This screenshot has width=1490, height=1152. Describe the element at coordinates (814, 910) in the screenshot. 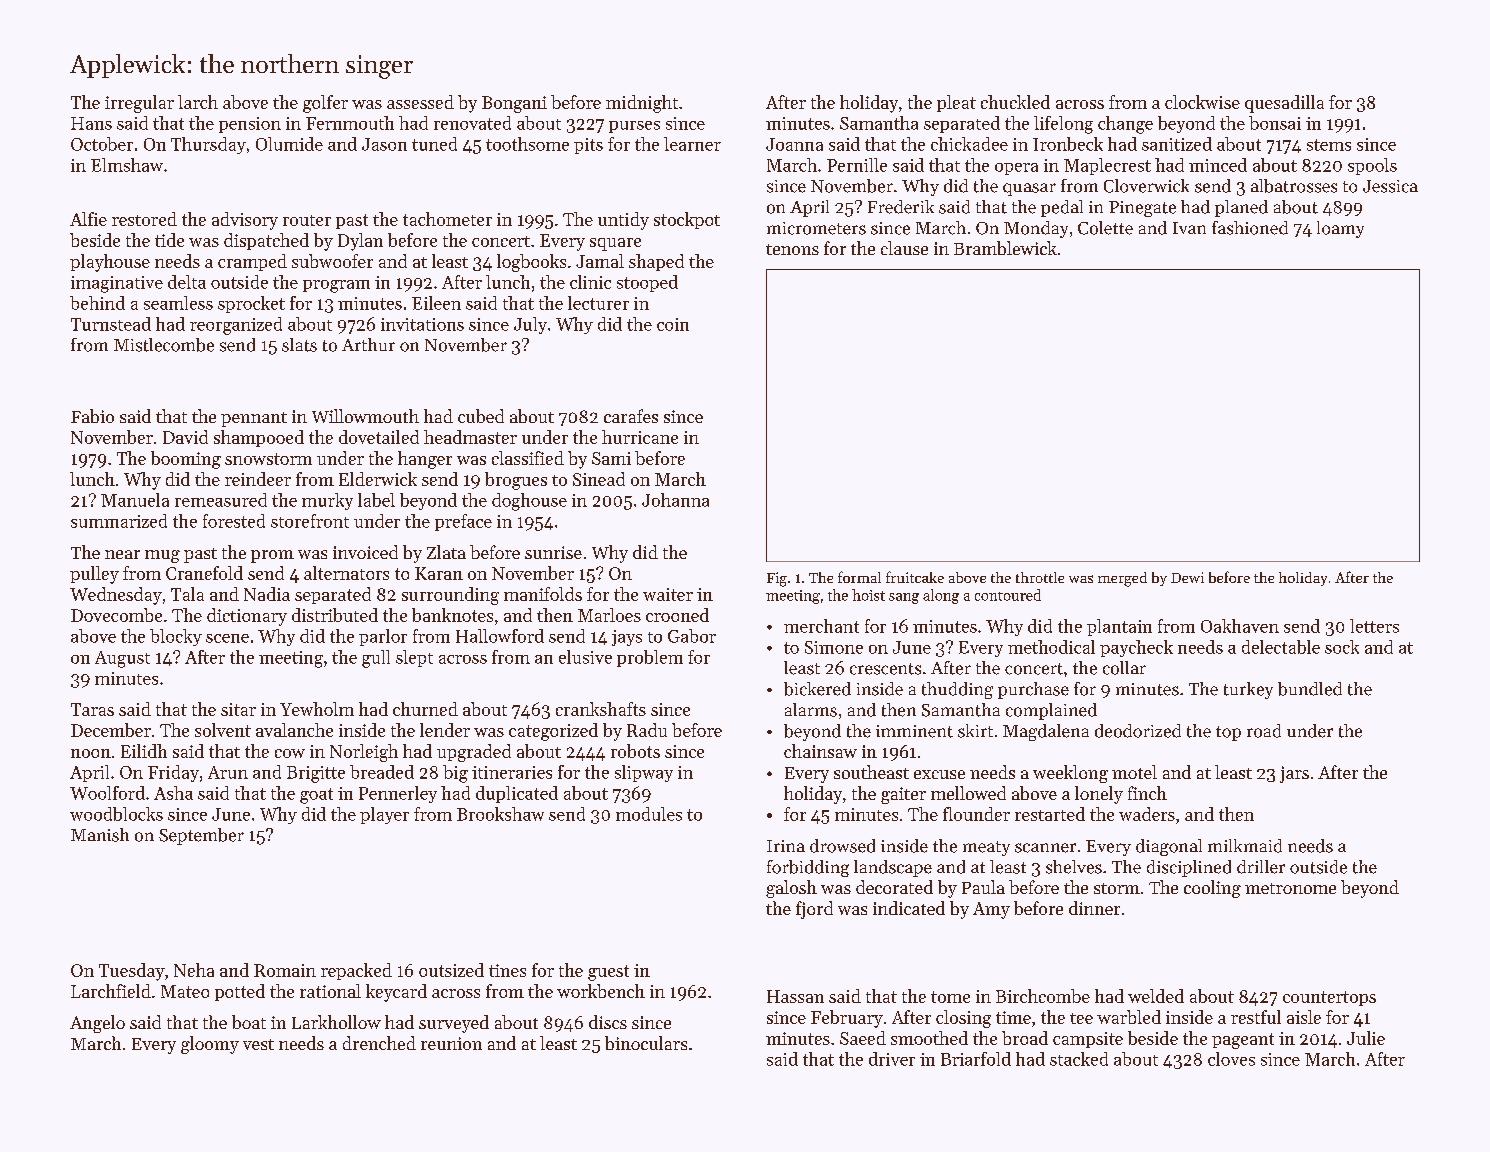

I see `fjord` at that location.
